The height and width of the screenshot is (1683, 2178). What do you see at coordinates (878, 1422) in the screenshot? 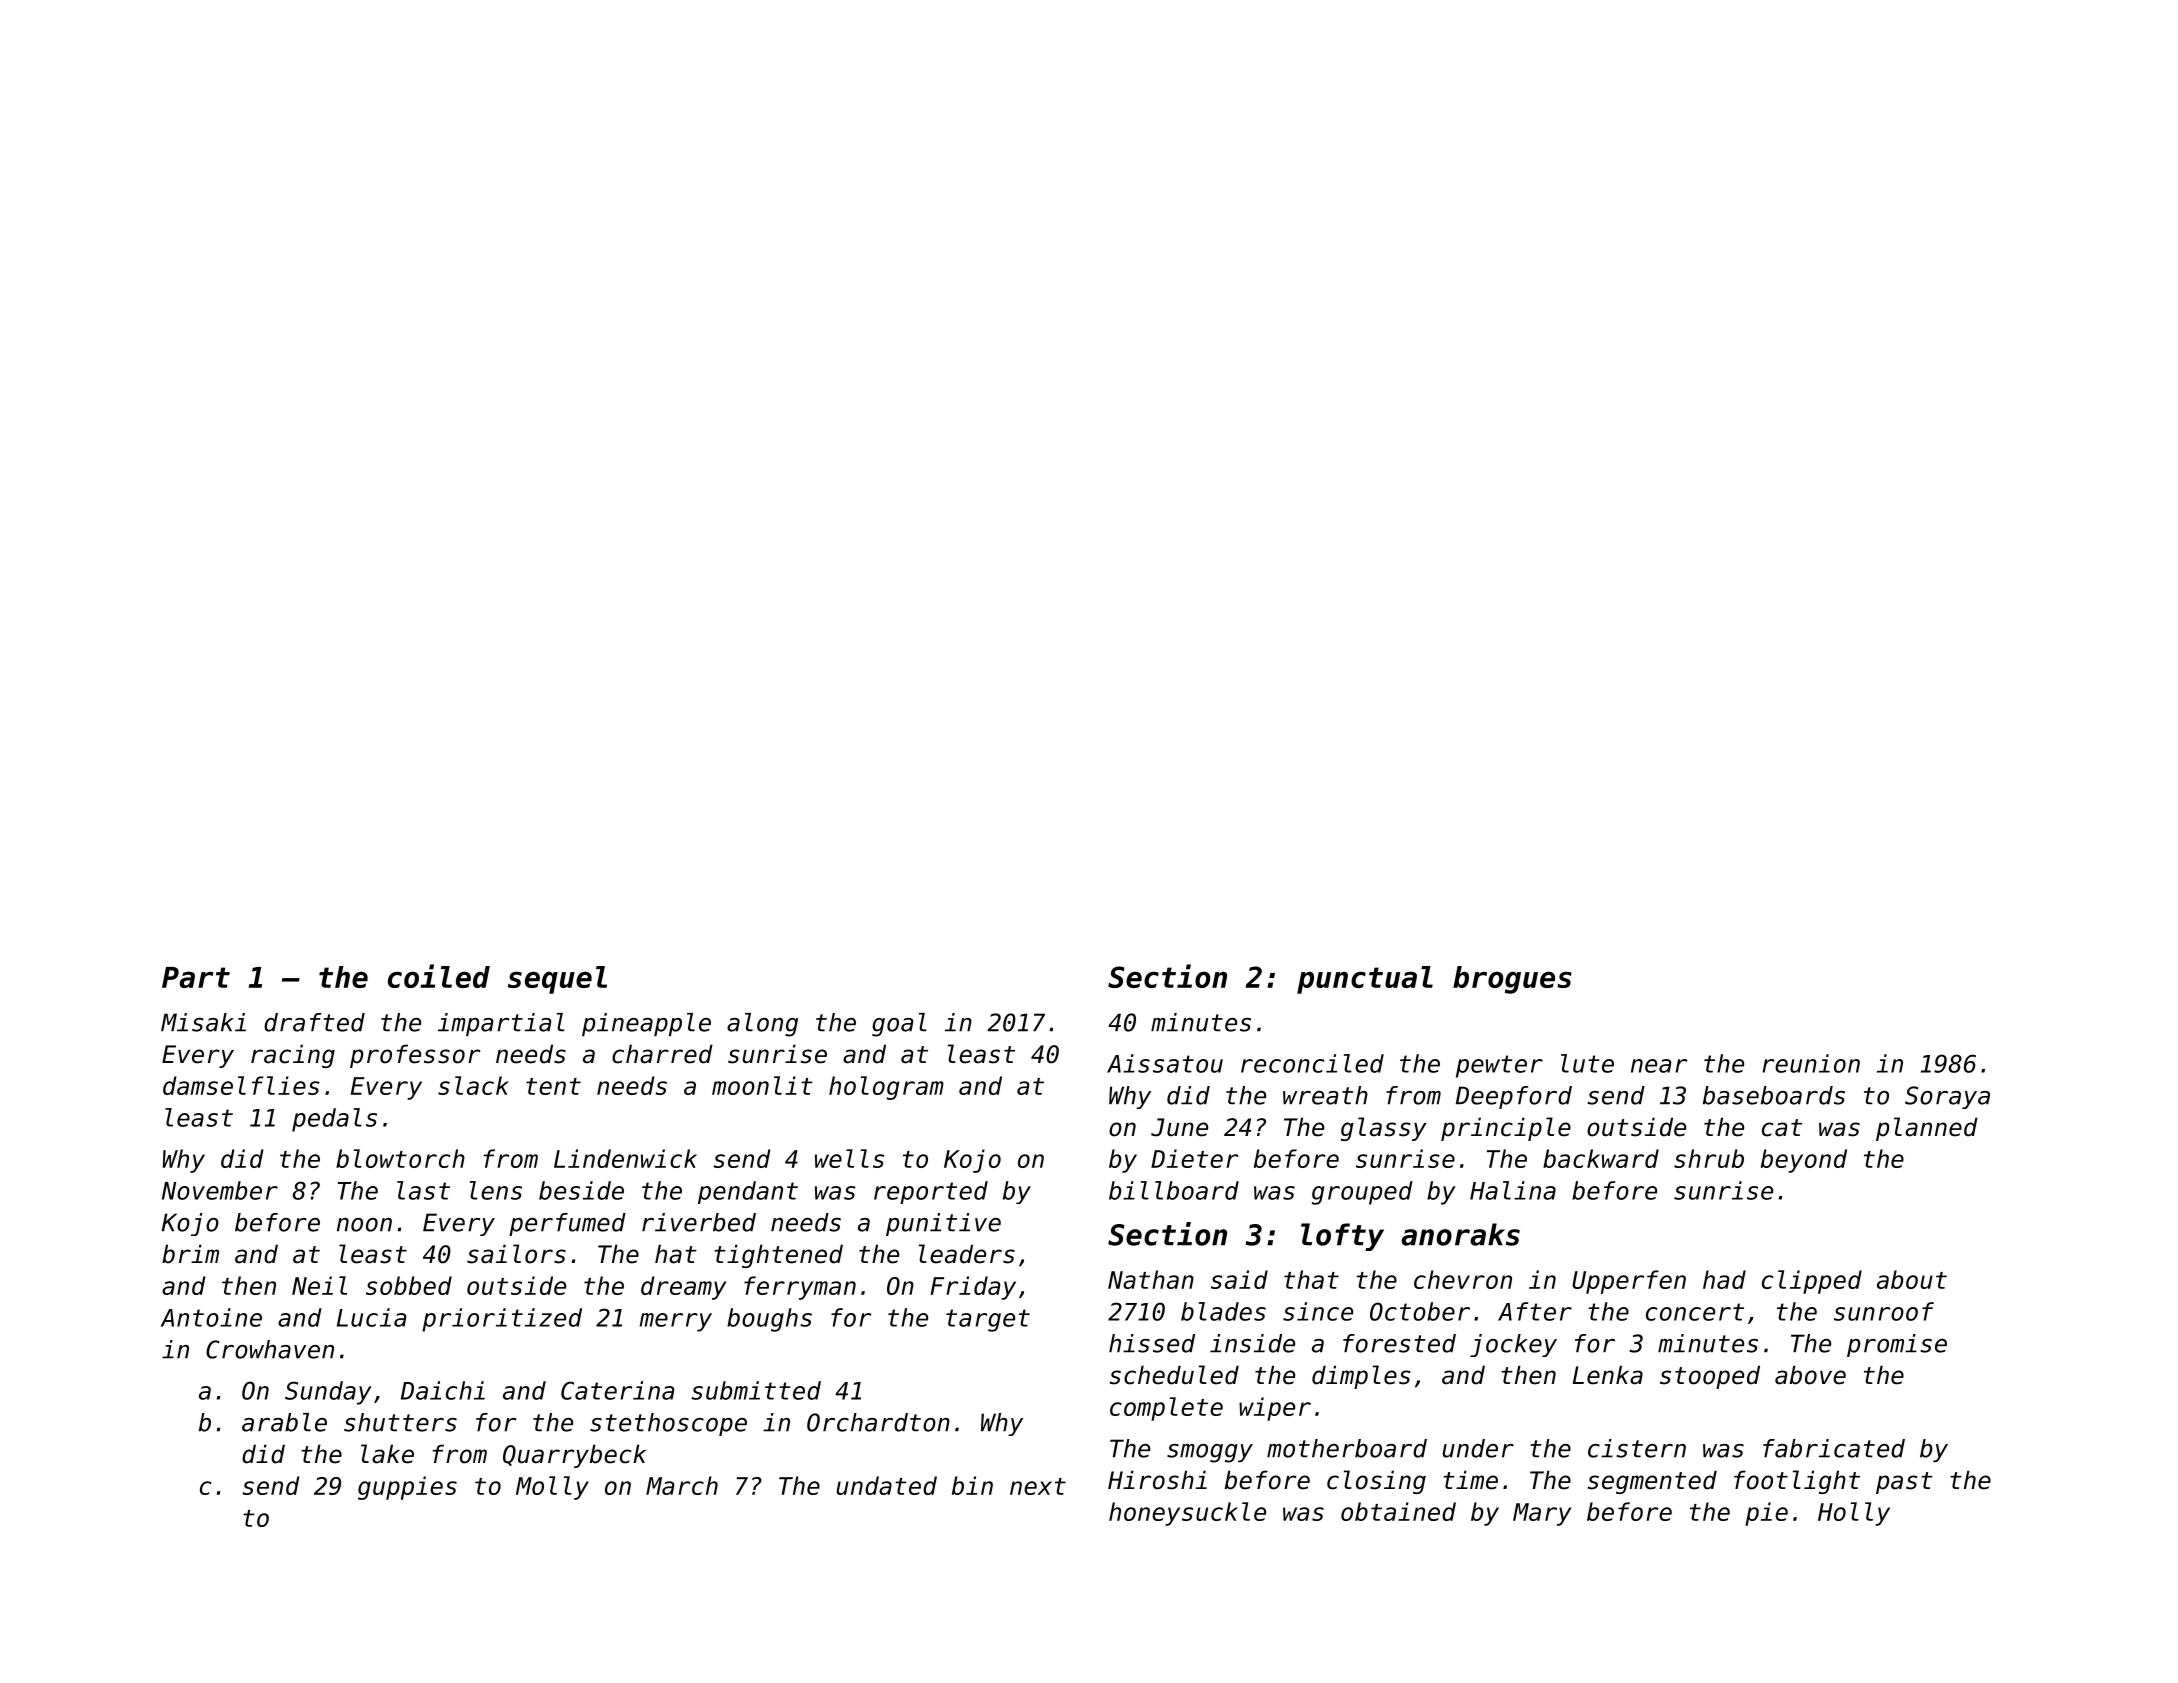
I see `Orchardton` at bounding box center [878, 1422].
